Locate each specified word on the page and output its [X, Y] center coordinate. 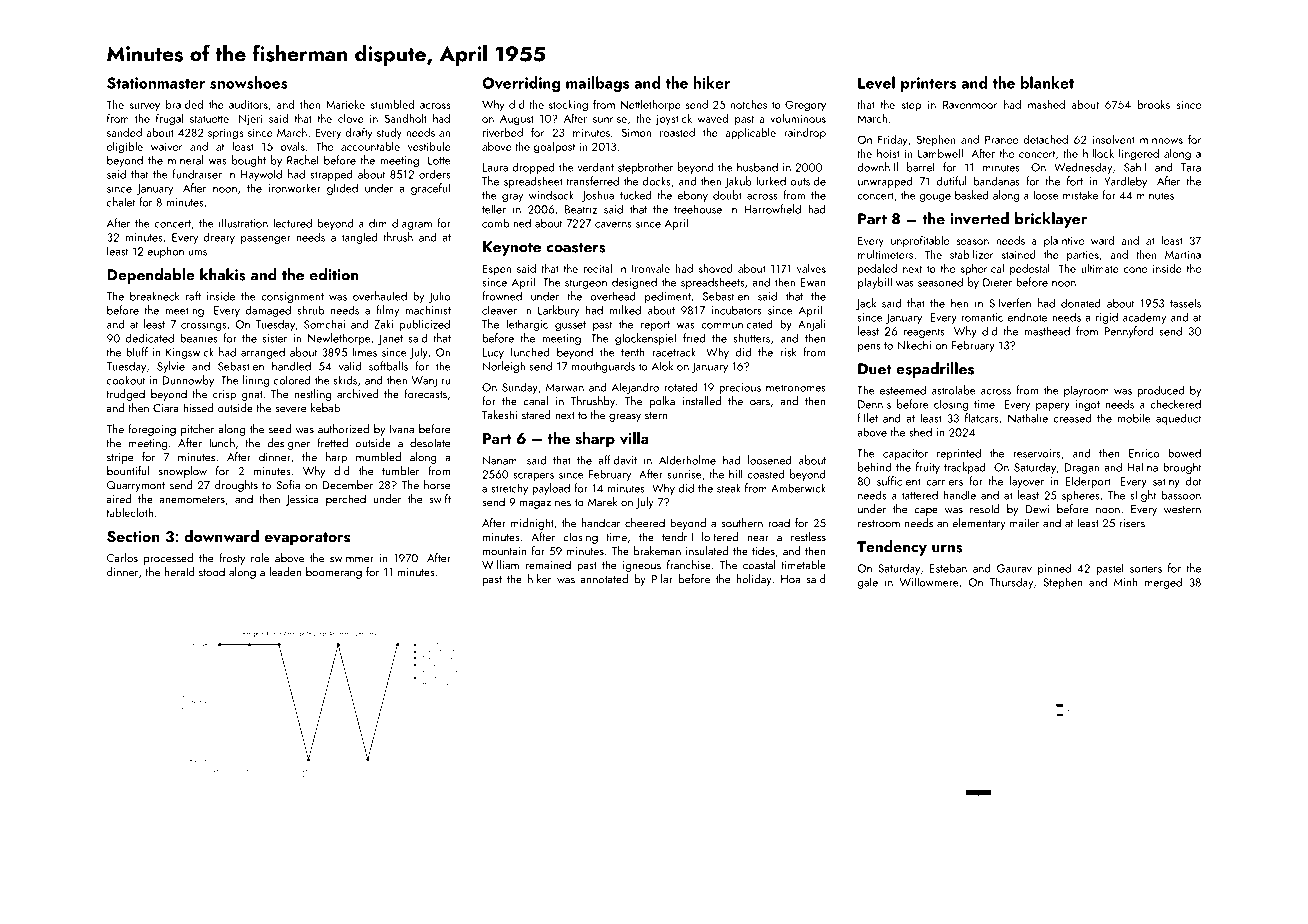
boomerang [334, 573]
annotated [604, 579]
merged [1163, 583]
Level [876, 82]
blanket [1047, 82]
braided [184, 104]
